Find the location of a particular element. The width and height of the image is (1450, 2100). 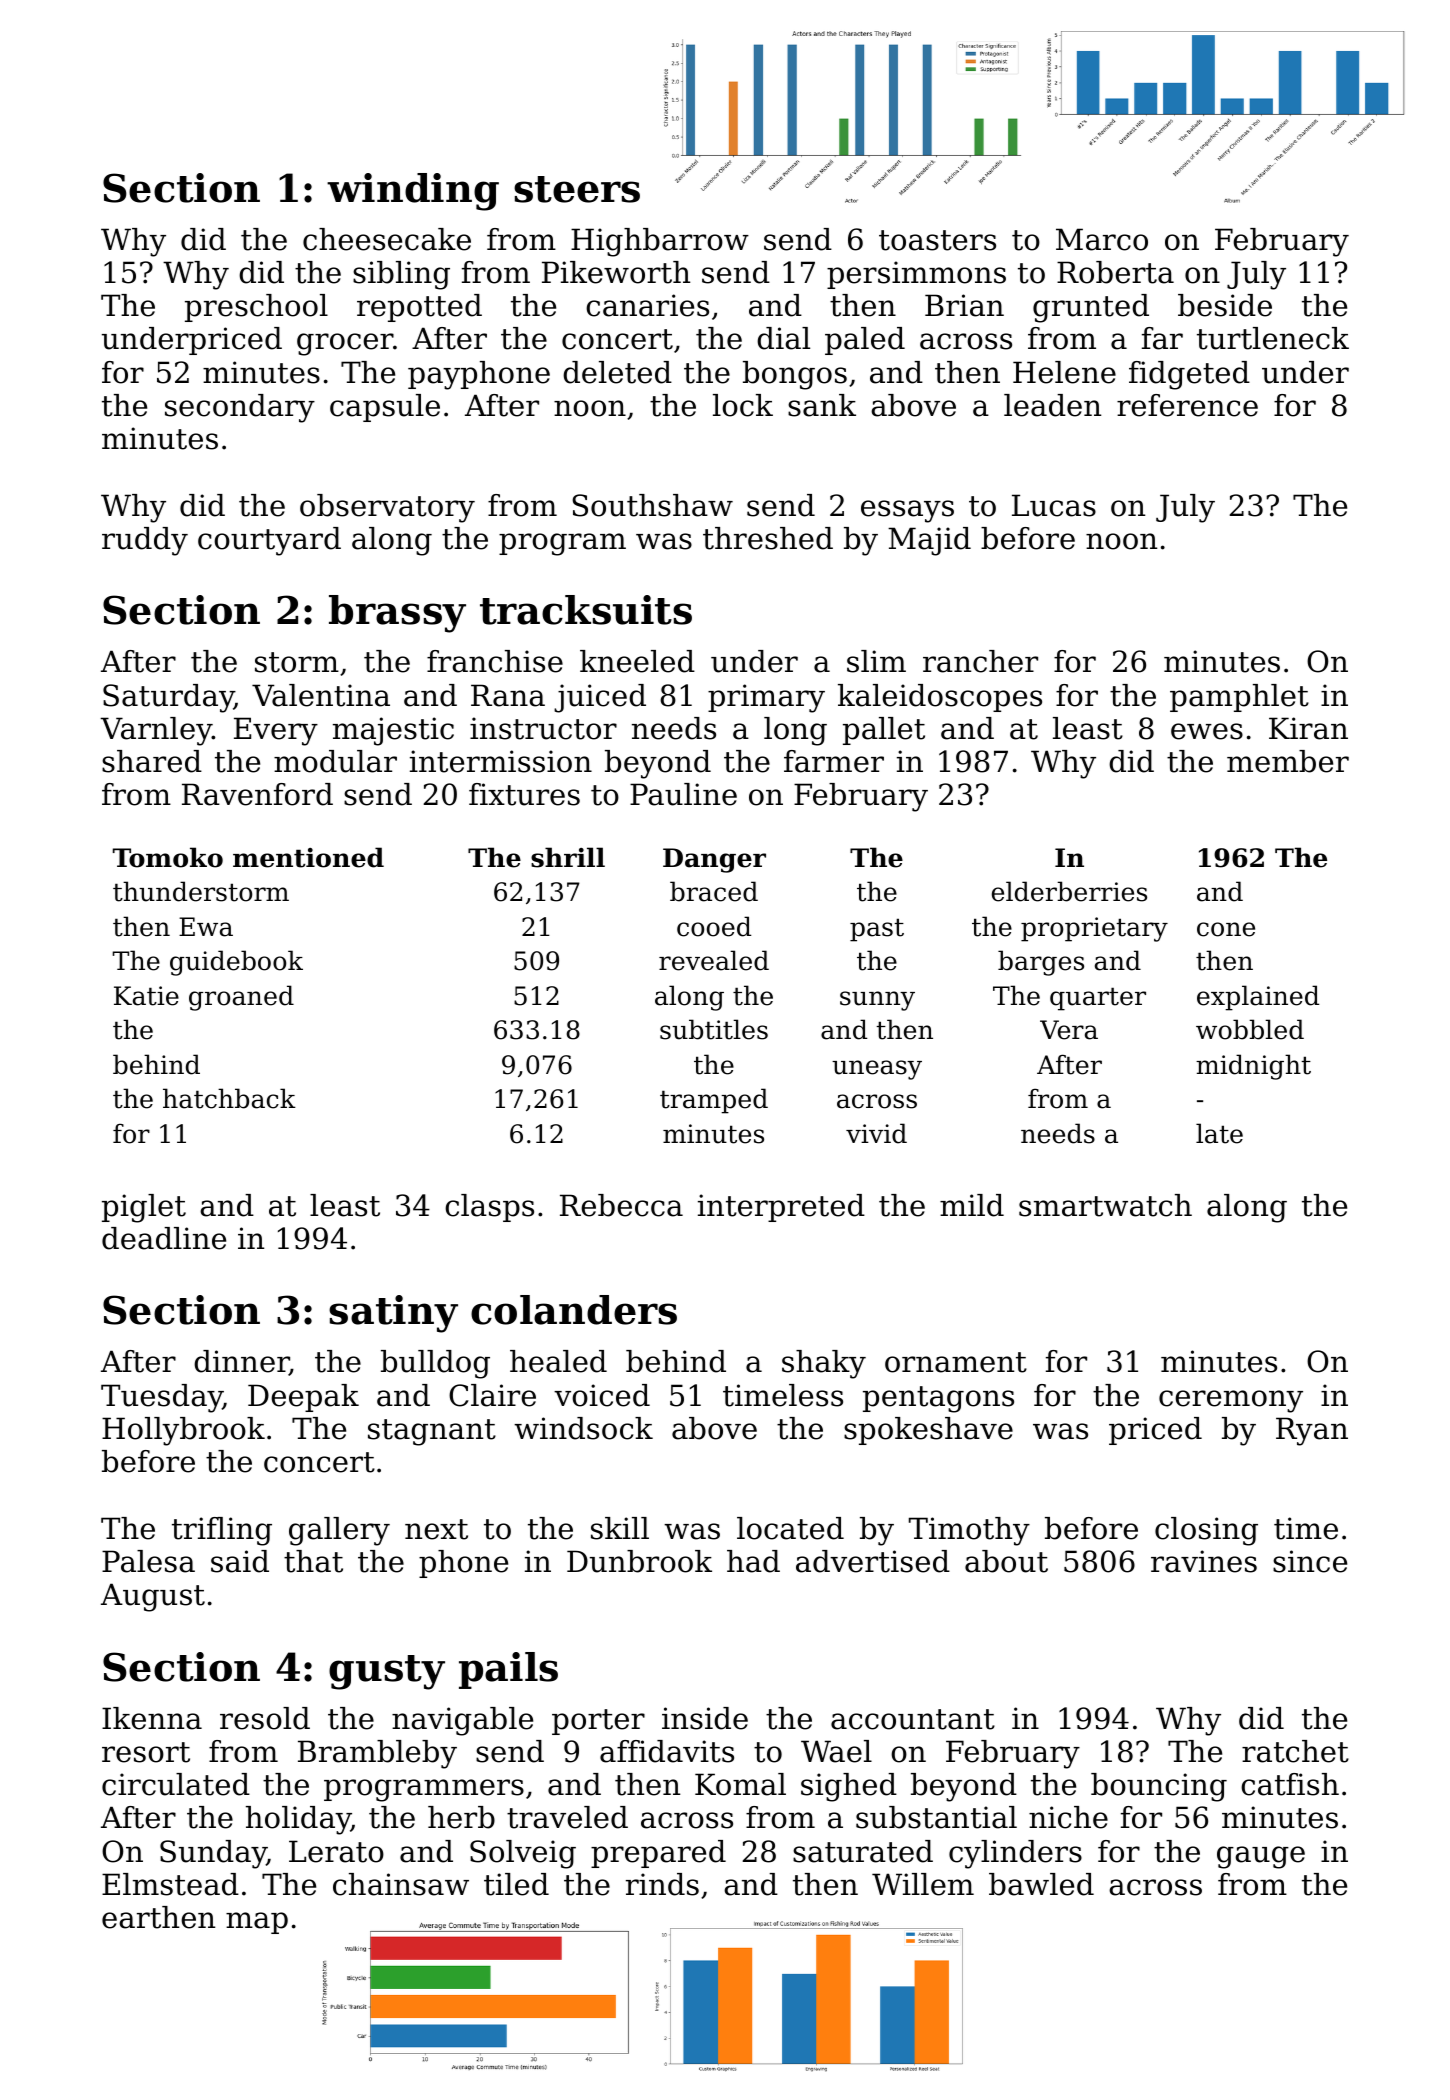

ratchet is located at coordinates (1295, 1751).
